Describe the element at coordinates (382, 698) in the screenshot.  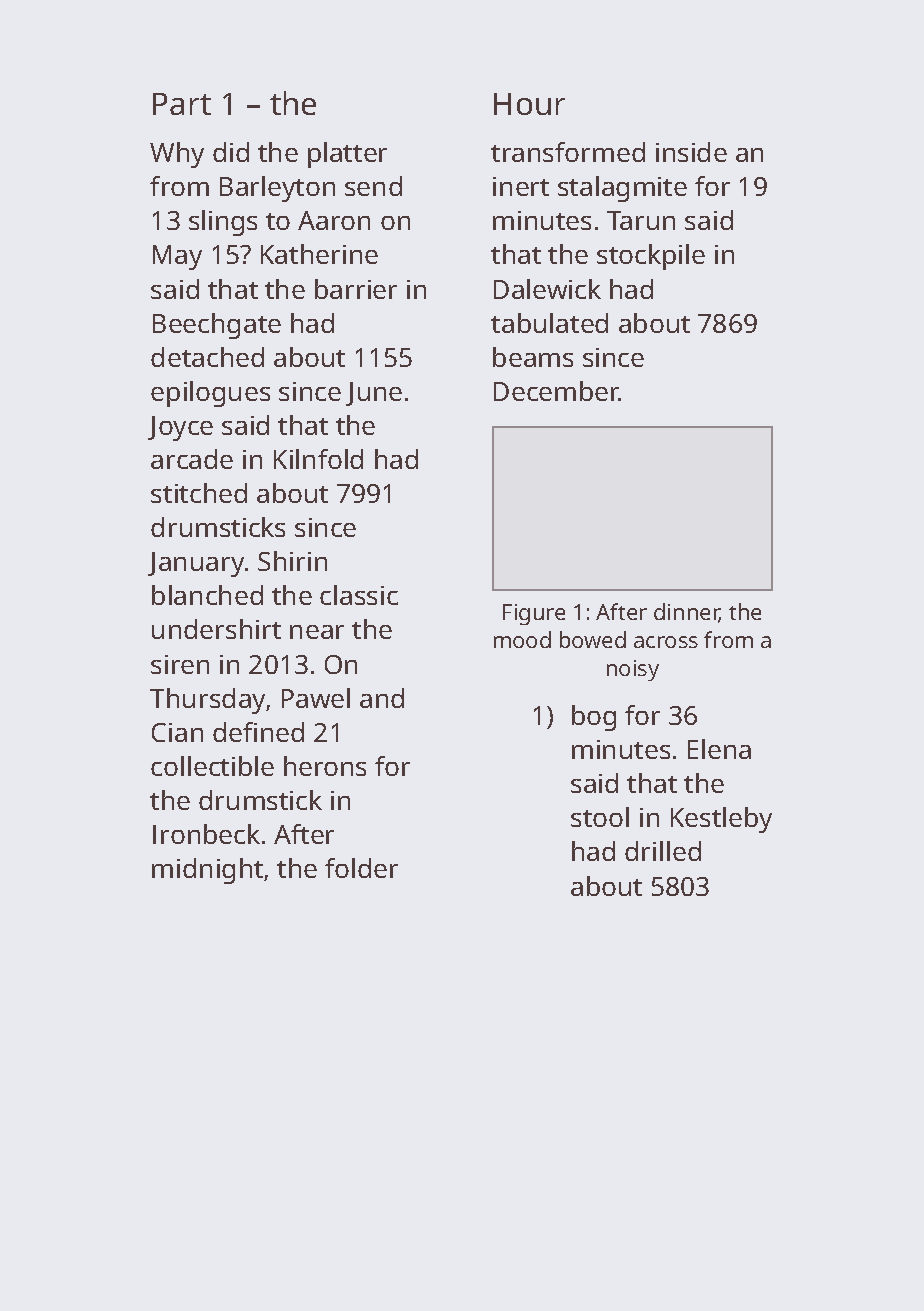
I see `and` at that location.
